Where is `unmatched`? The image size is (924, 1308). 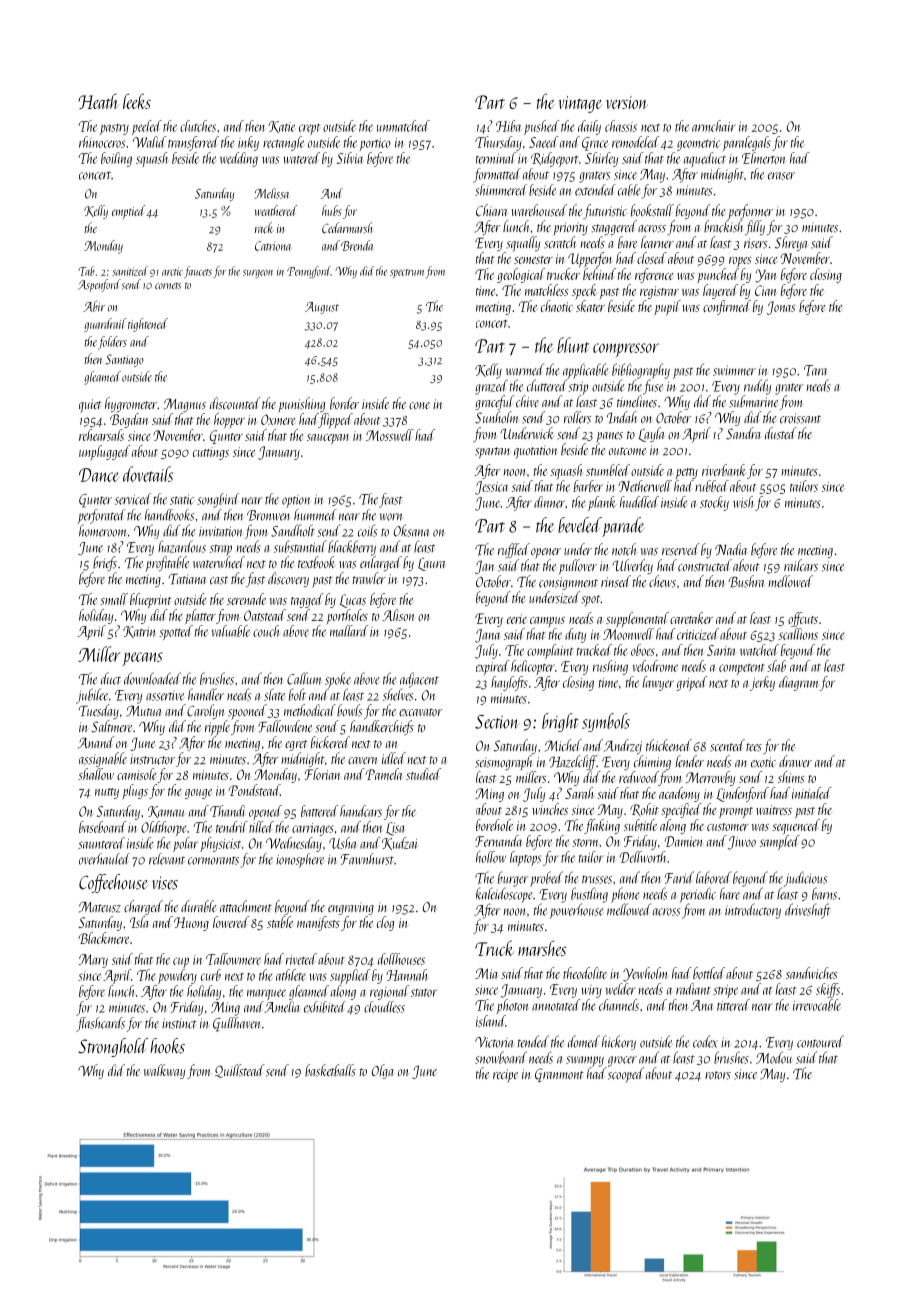 unmatched is located at coordinates (403, 126).
